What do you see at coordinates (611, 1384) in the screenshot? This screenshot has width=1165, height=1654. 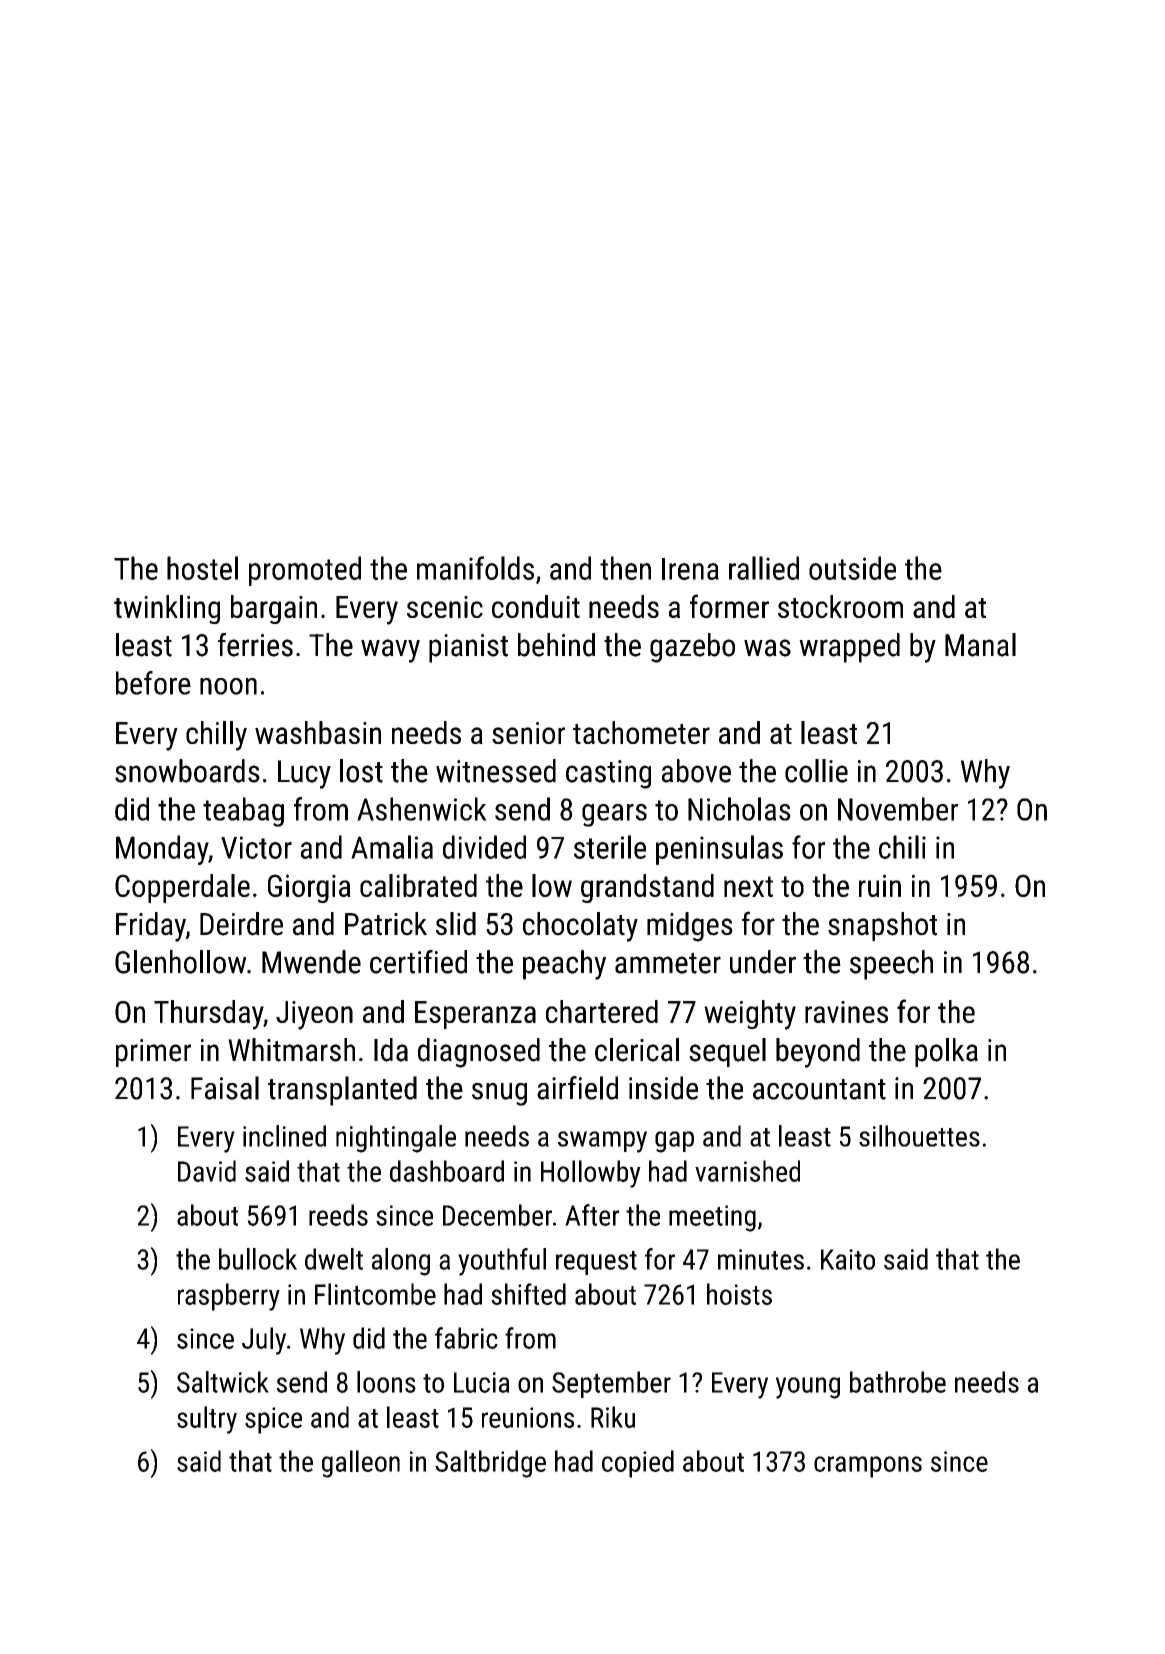 I see `September` at bounding box center [611, 1384].
